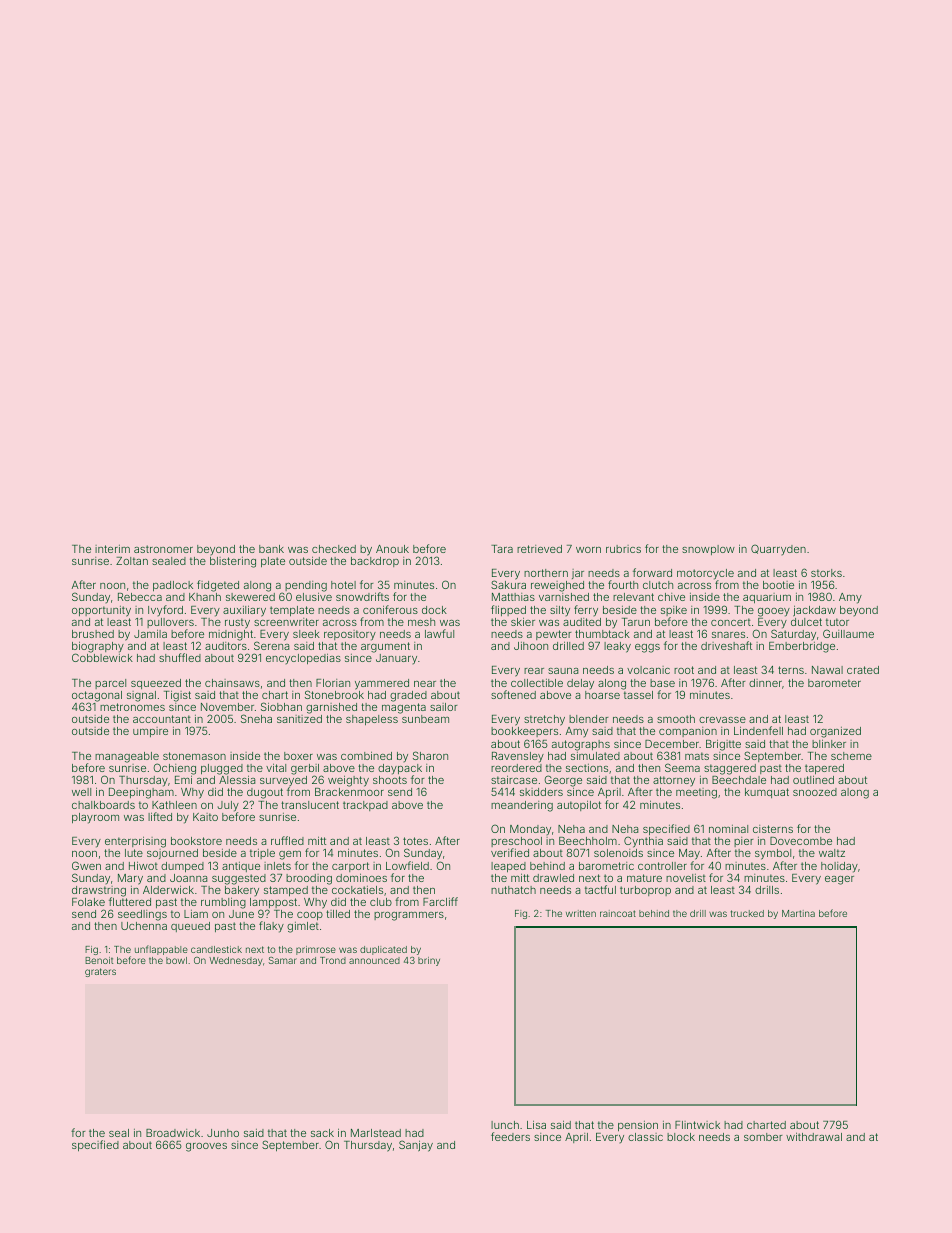  I want to click on rubrics, so click(623, 549).
